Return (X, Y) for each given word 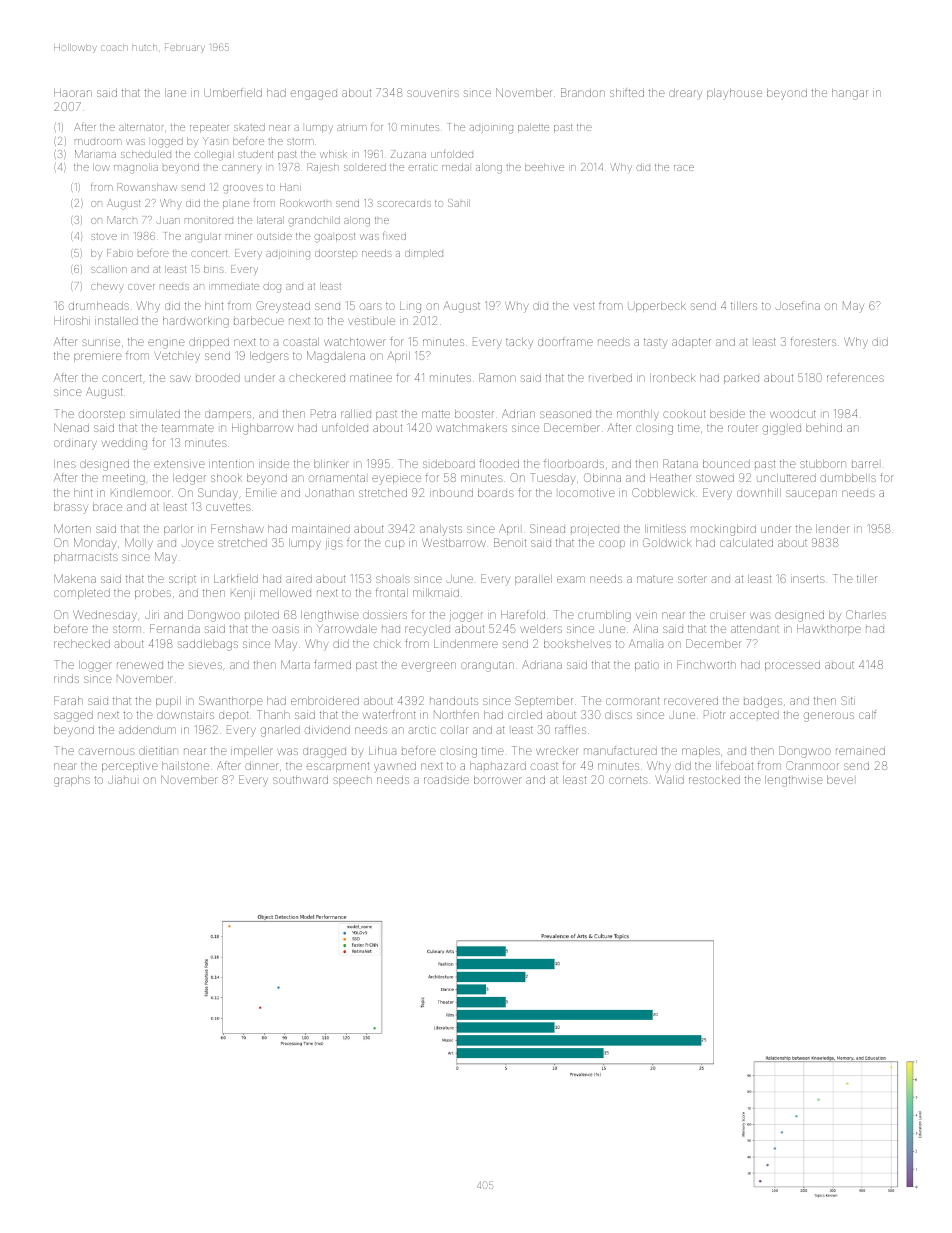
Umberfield (233, 93)
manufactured (620, 750)
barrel (865, 464)
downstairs (185, 715)
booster (474, 414)
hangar (850, 94)
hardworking (196, 322)
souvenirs (433, 93)
